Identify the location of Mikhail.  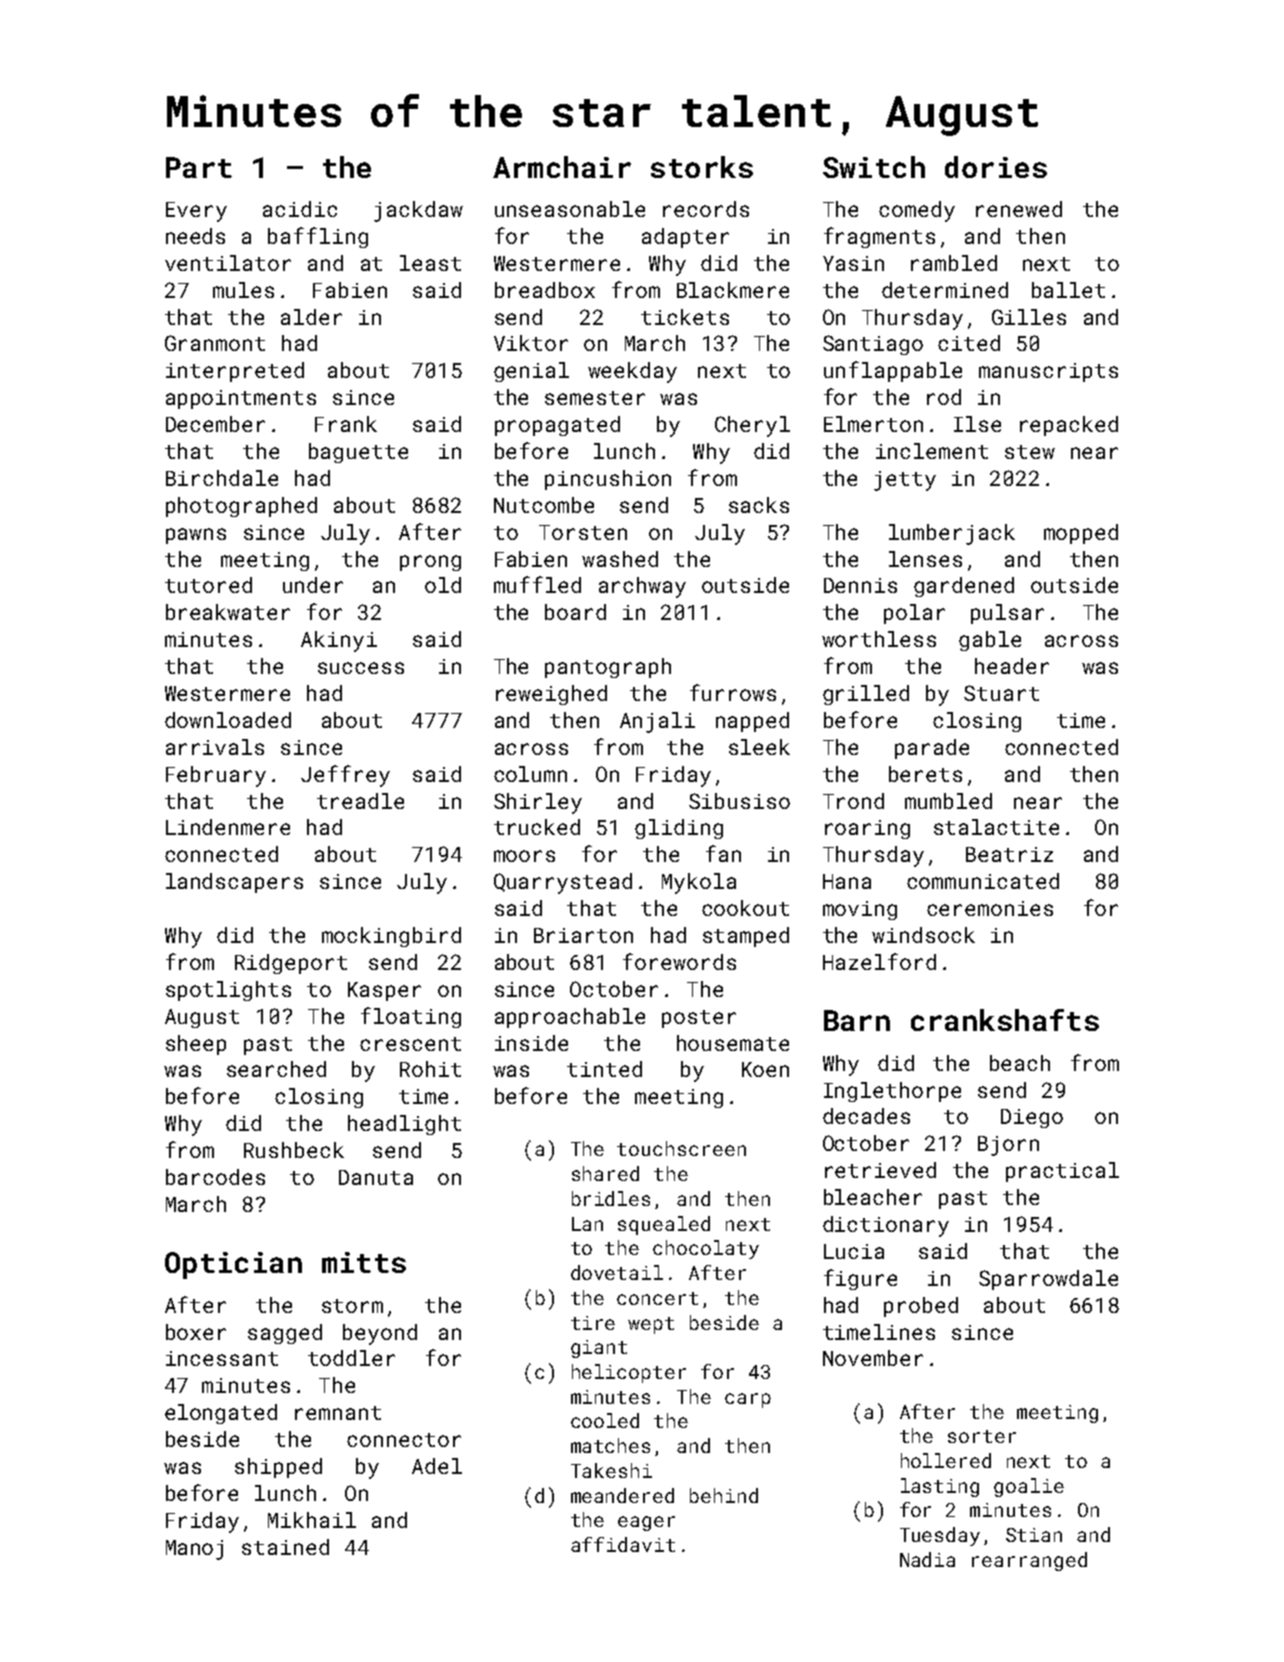
(312, 1520).
